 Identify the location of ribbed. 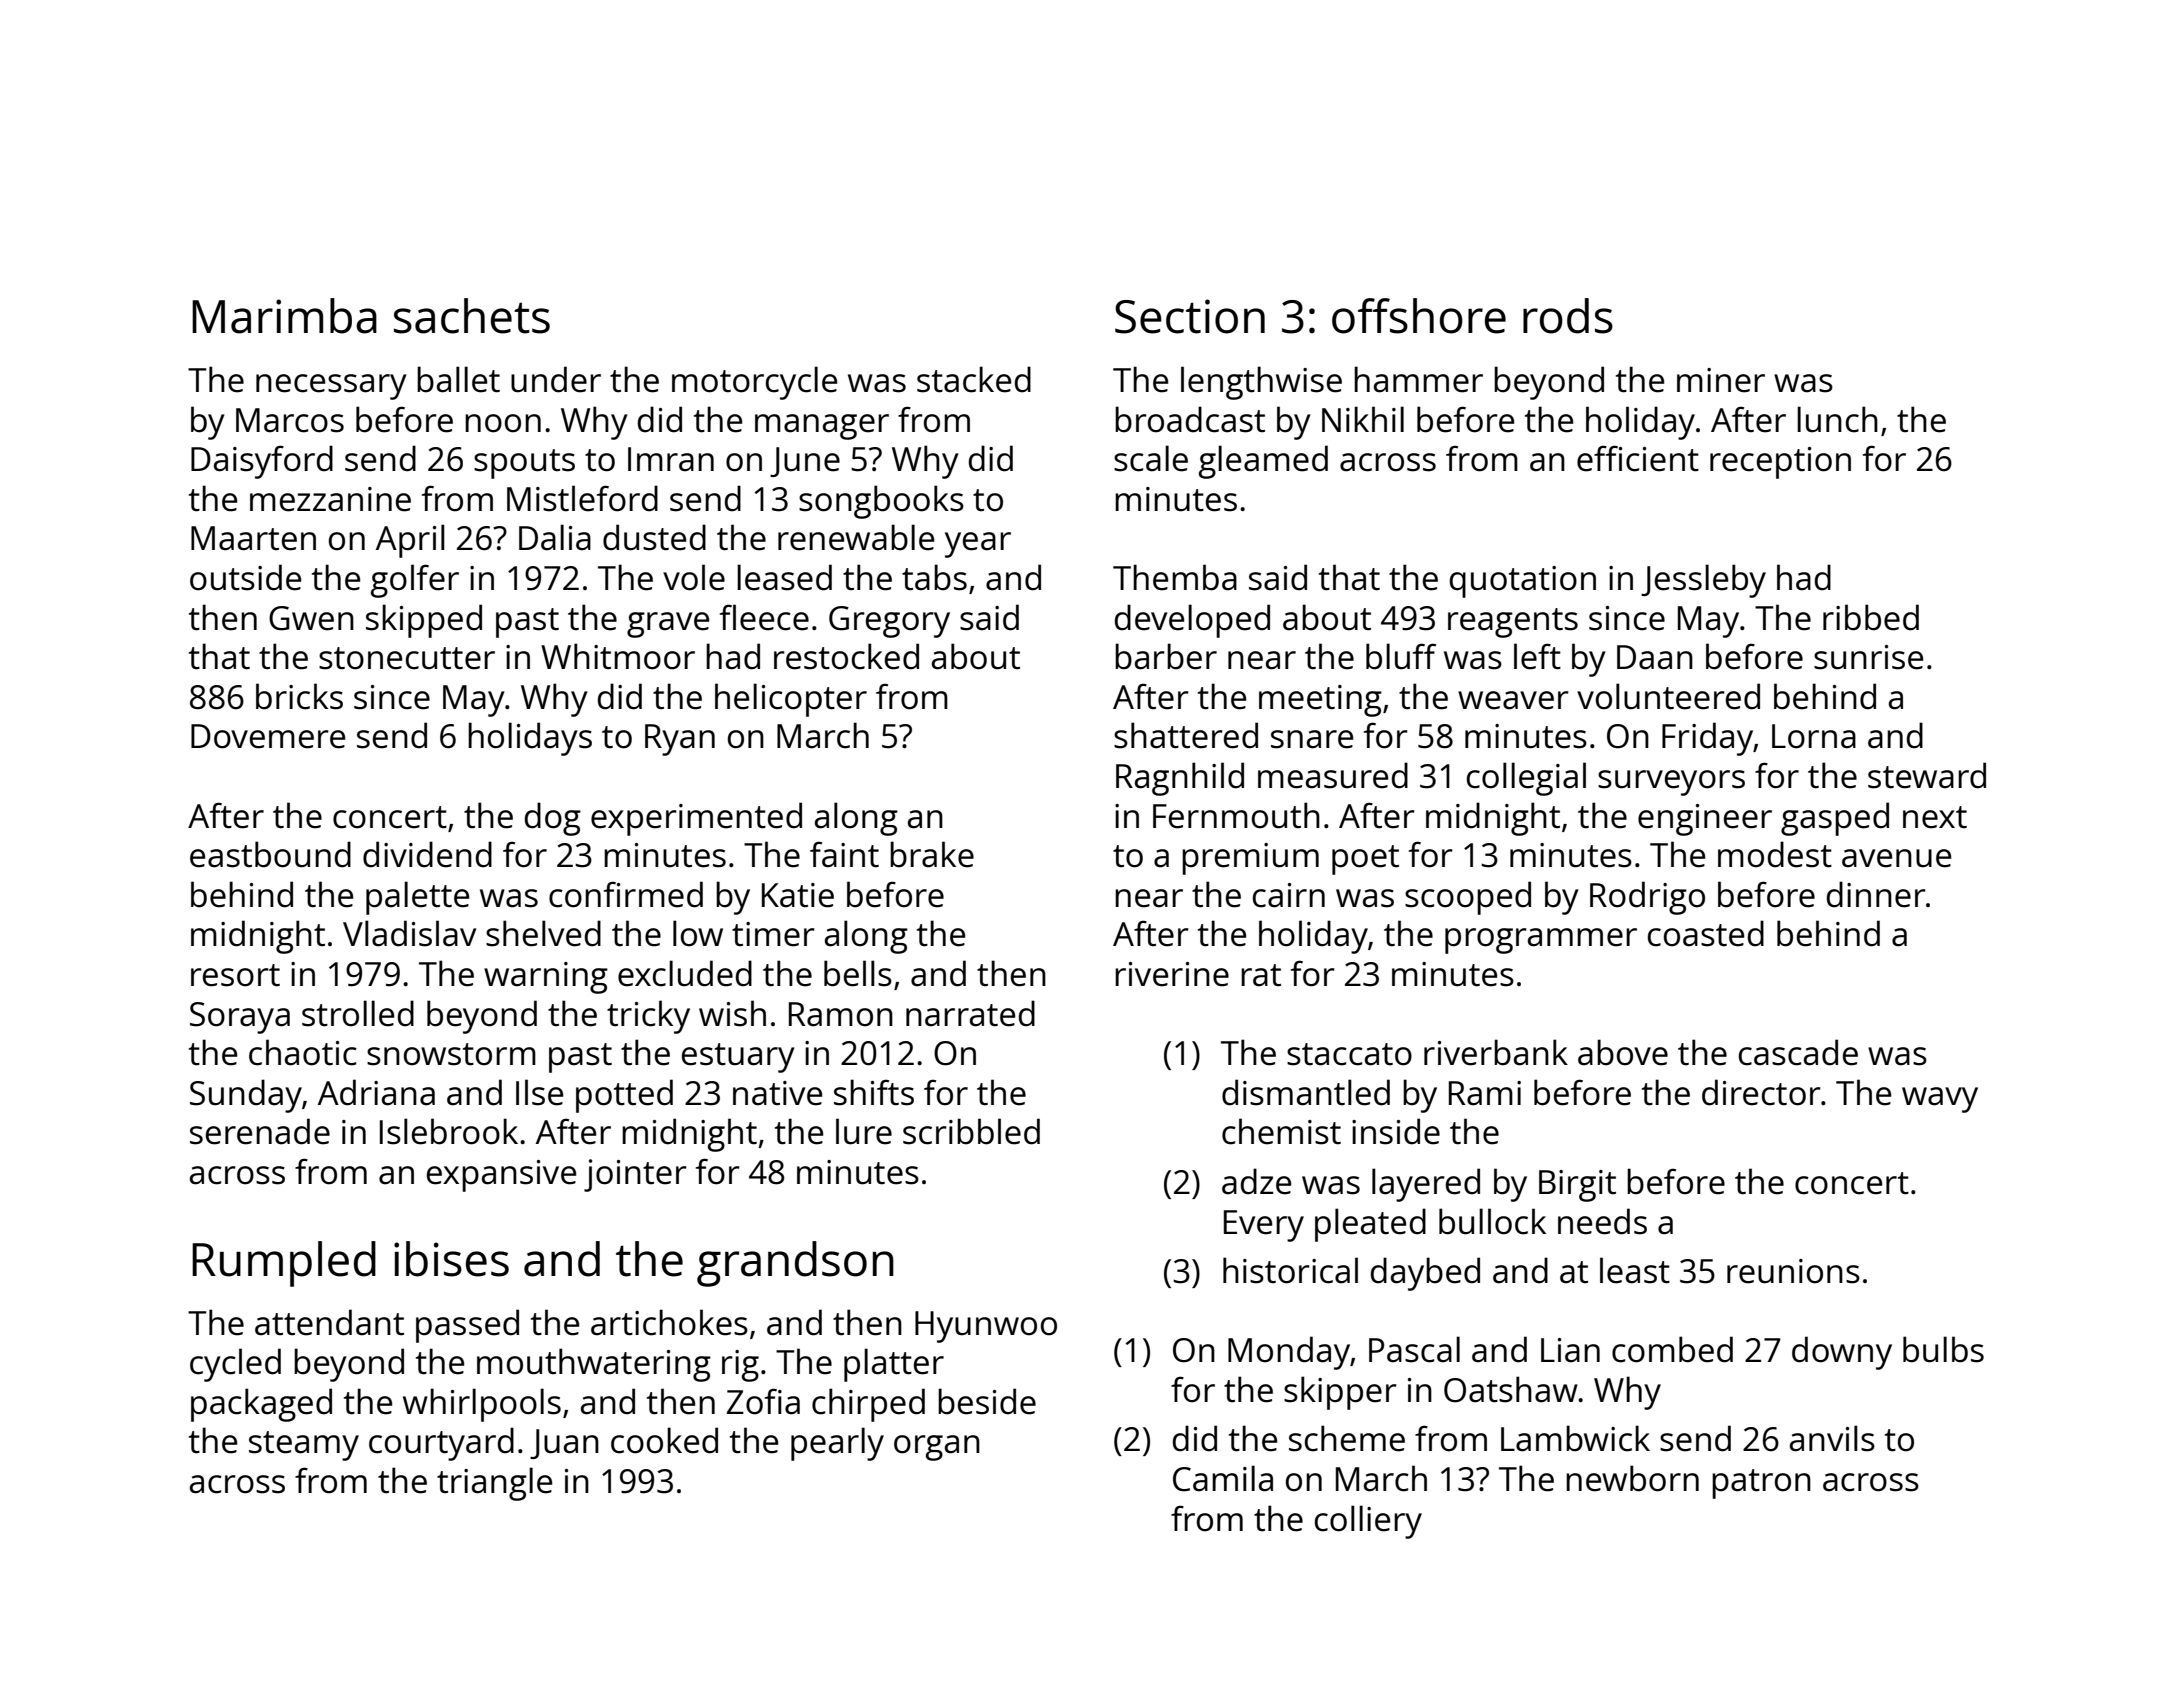
(1871, 617).
